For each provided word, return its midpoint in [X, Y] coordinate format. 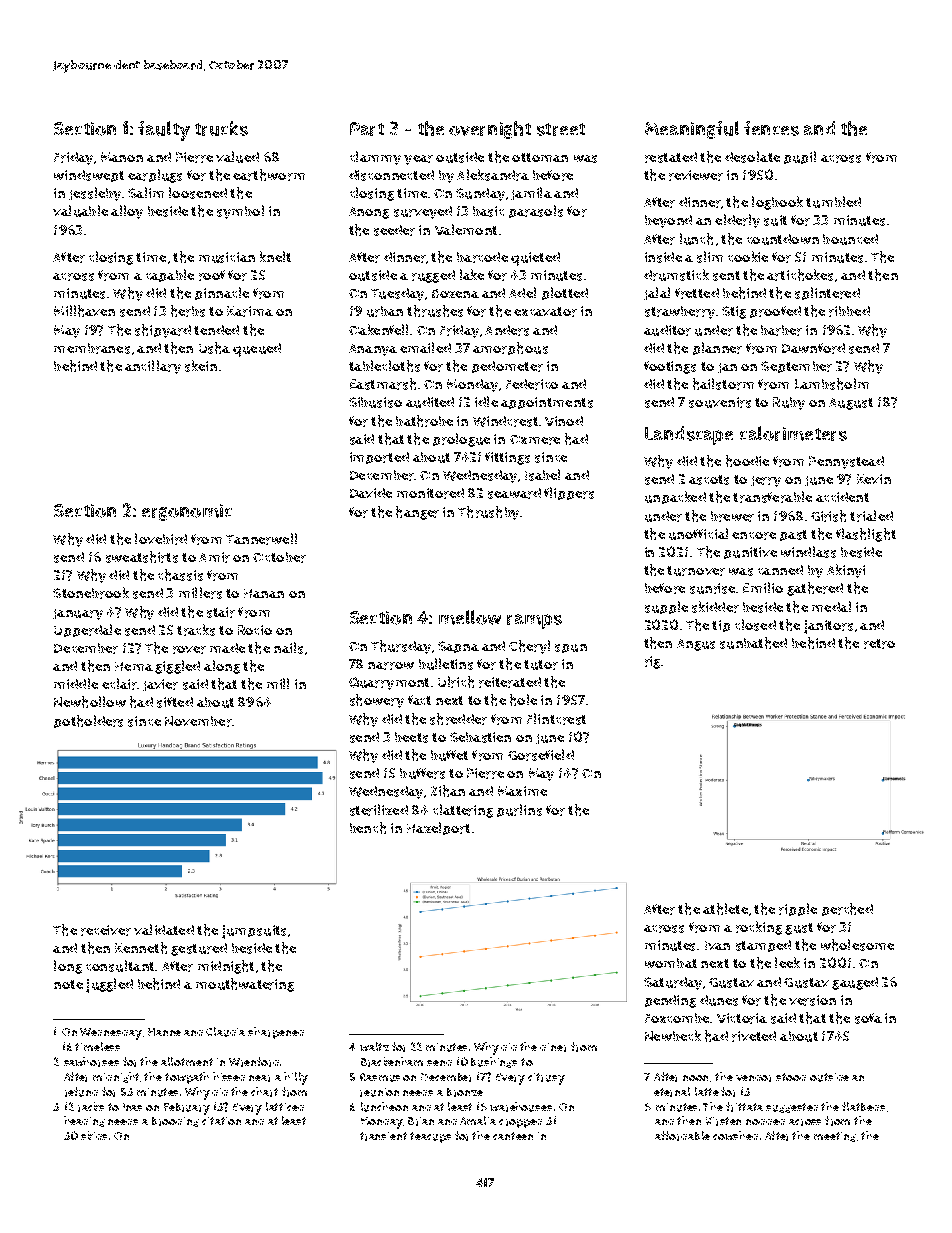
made [227, 648]
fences [771, 128]
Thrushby [488, 513]
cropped [520, 1123]
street [561, 129]
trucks [221, 128]
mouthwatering [245, 985]
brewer [732, 516]
